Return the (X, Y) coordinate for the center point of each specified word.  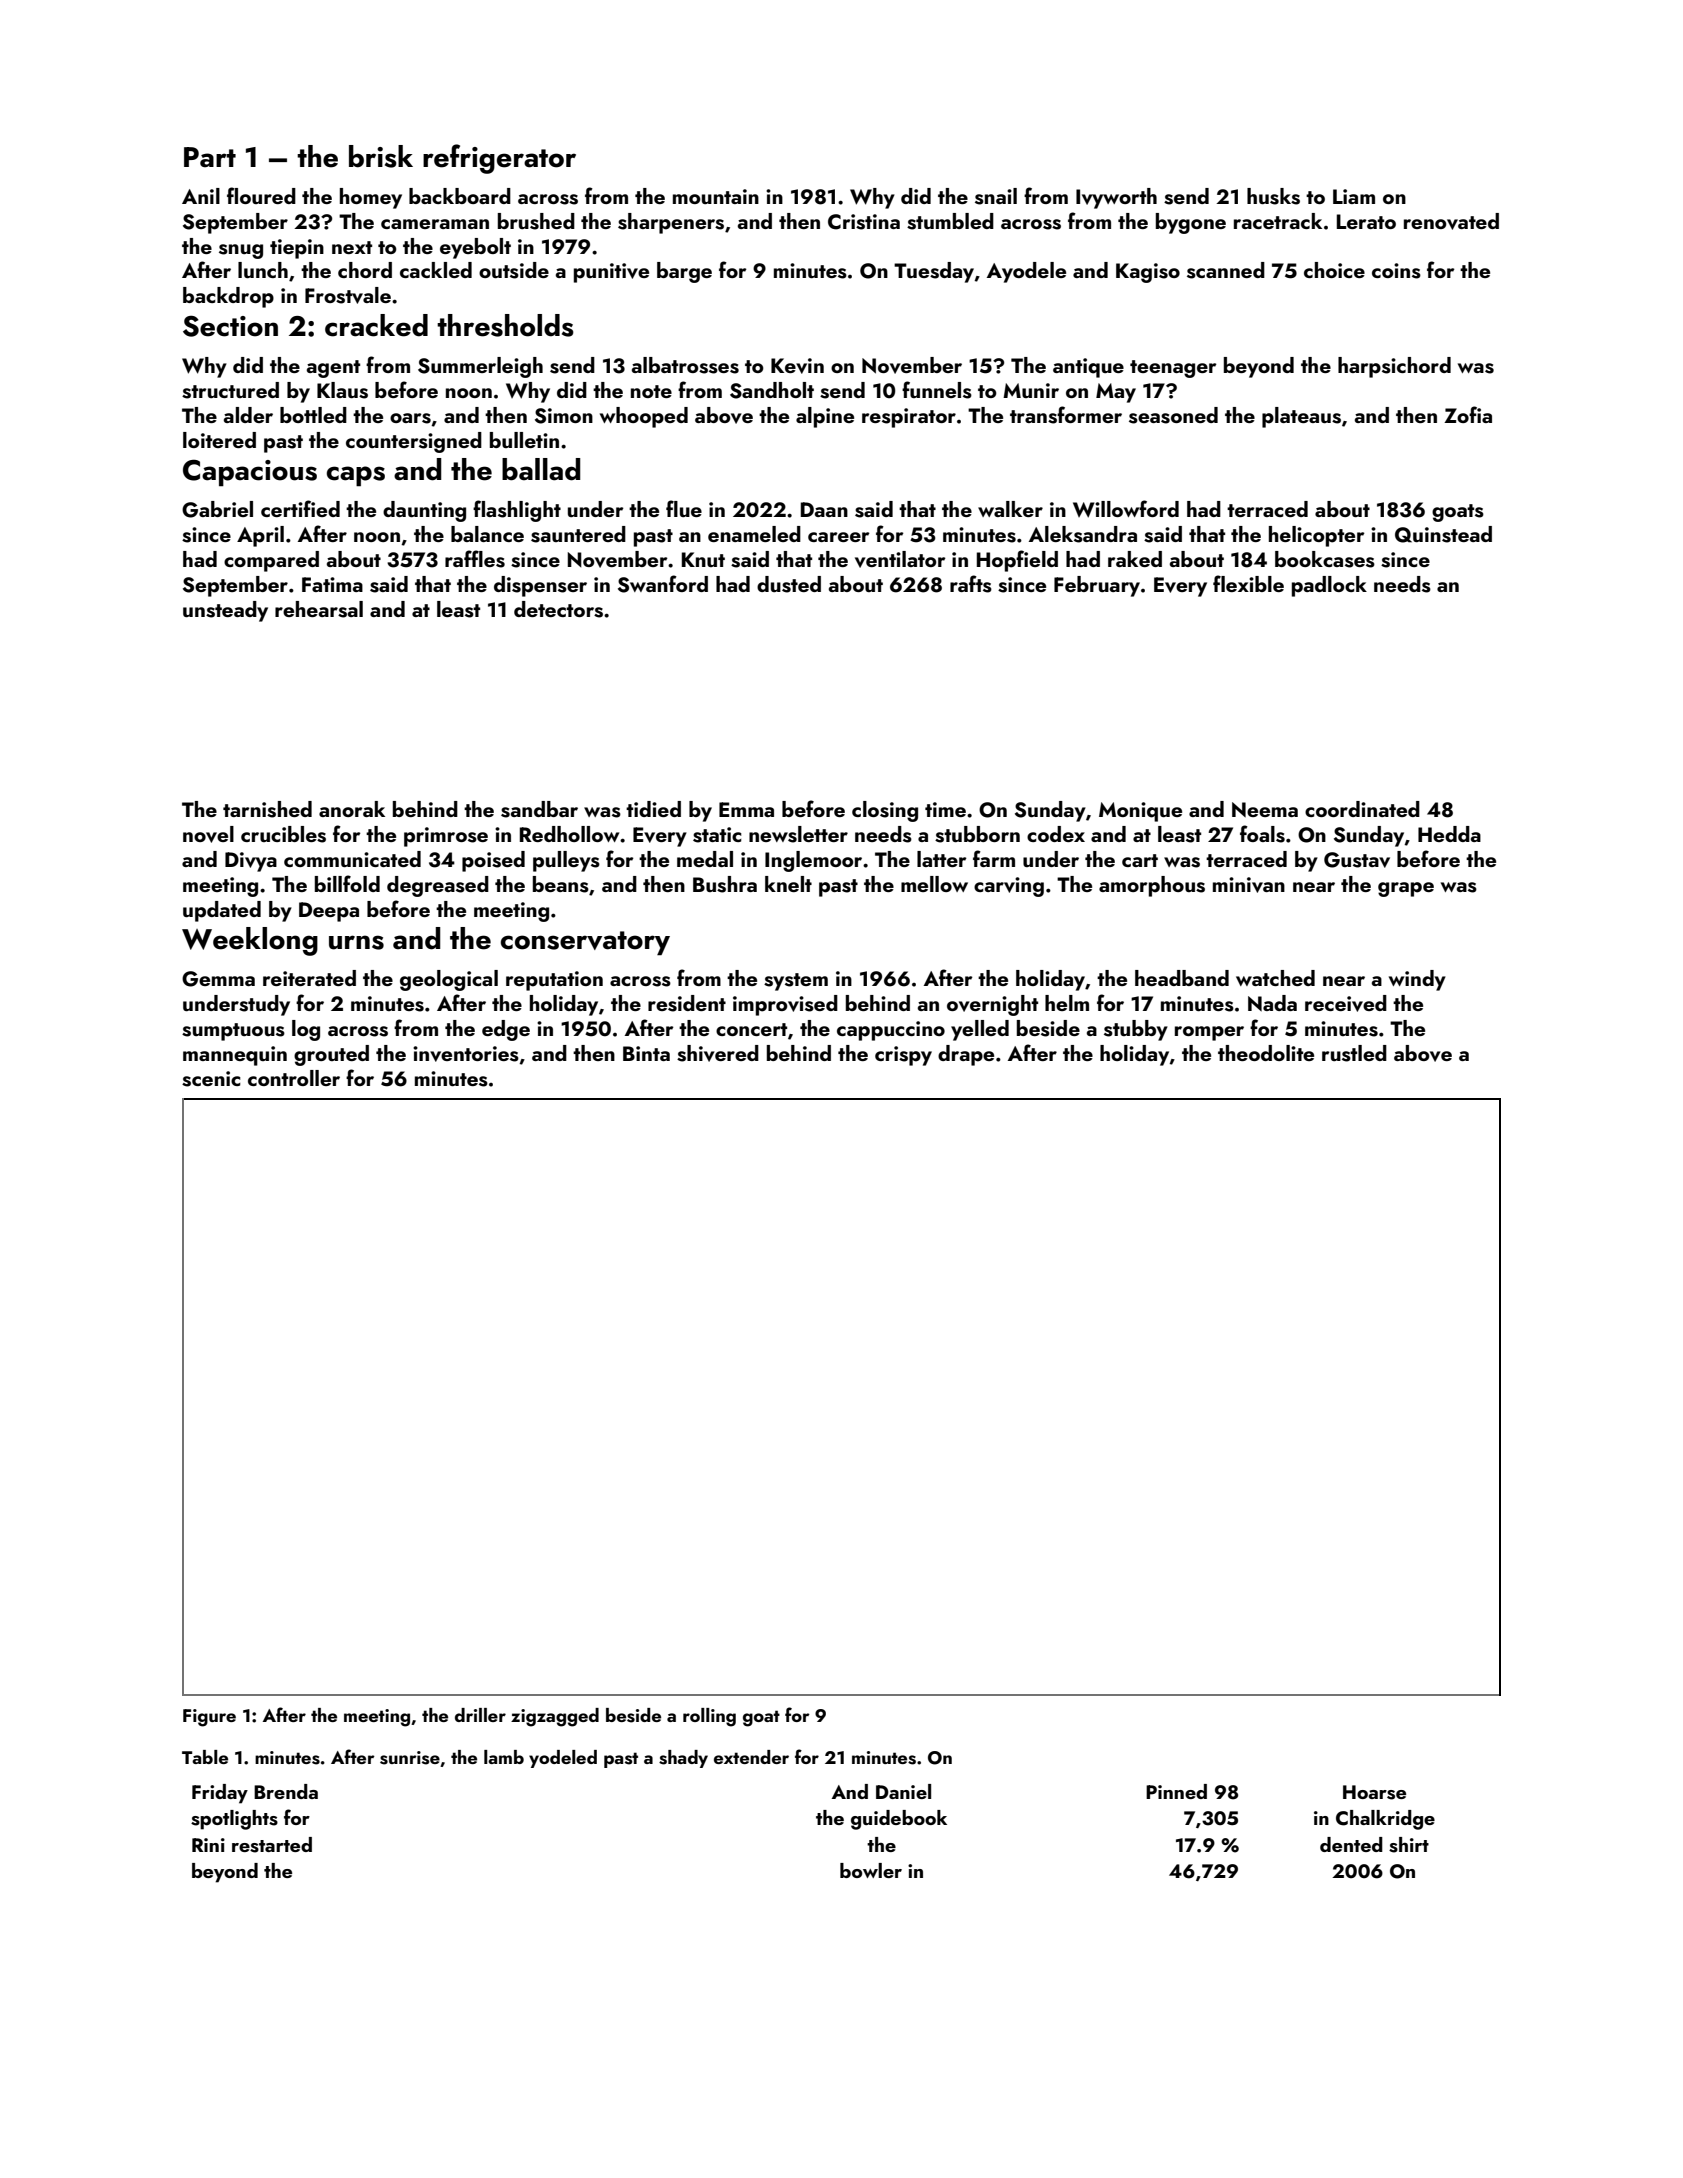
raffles (475, 559)
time (945, 809)
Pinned (1176, 1791)
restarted (272, 1845)
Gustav (1357, 860)
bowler (871, 1870)
